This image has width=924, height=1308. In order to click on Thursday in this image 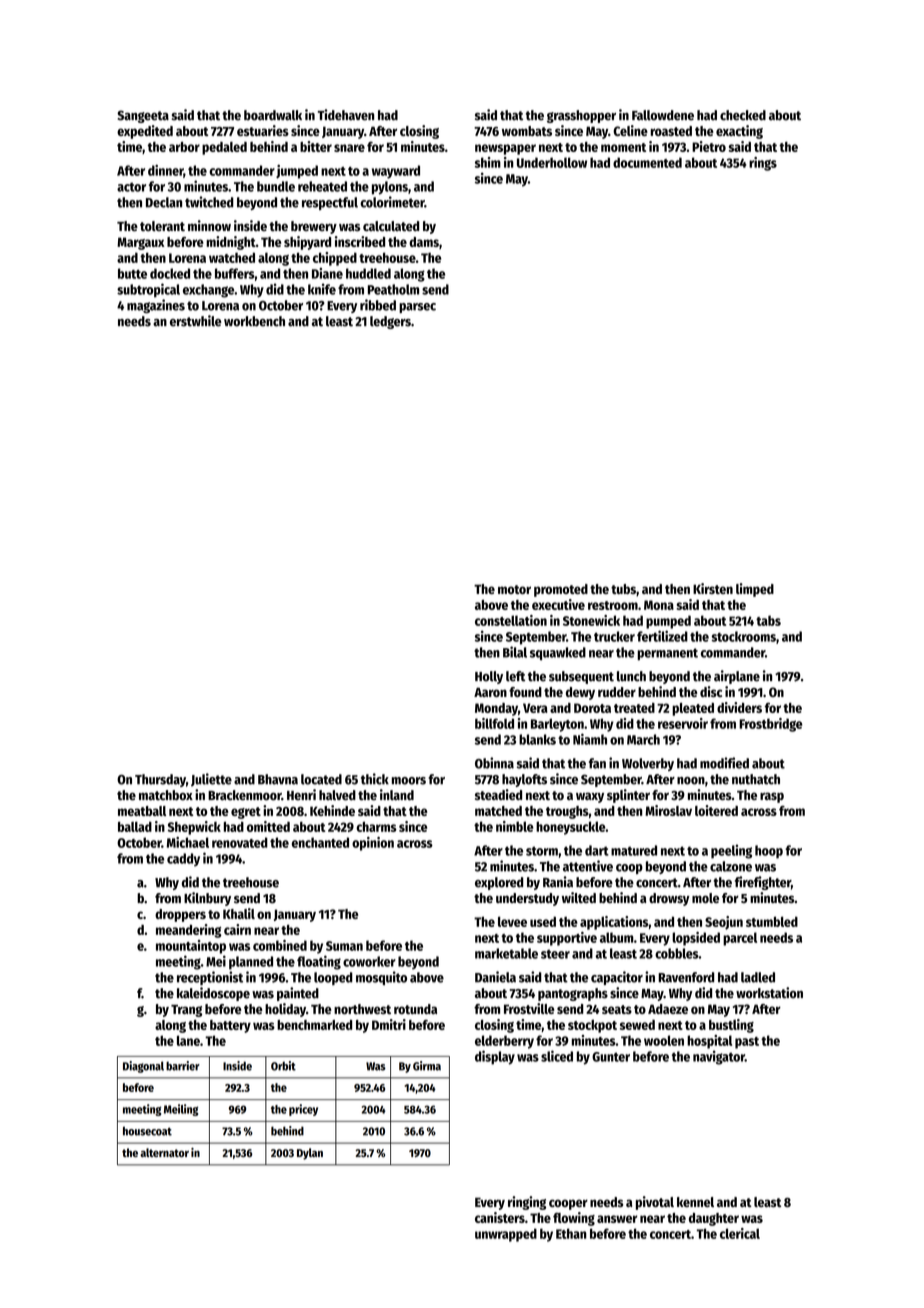, I will do `click(160, 780)`.
